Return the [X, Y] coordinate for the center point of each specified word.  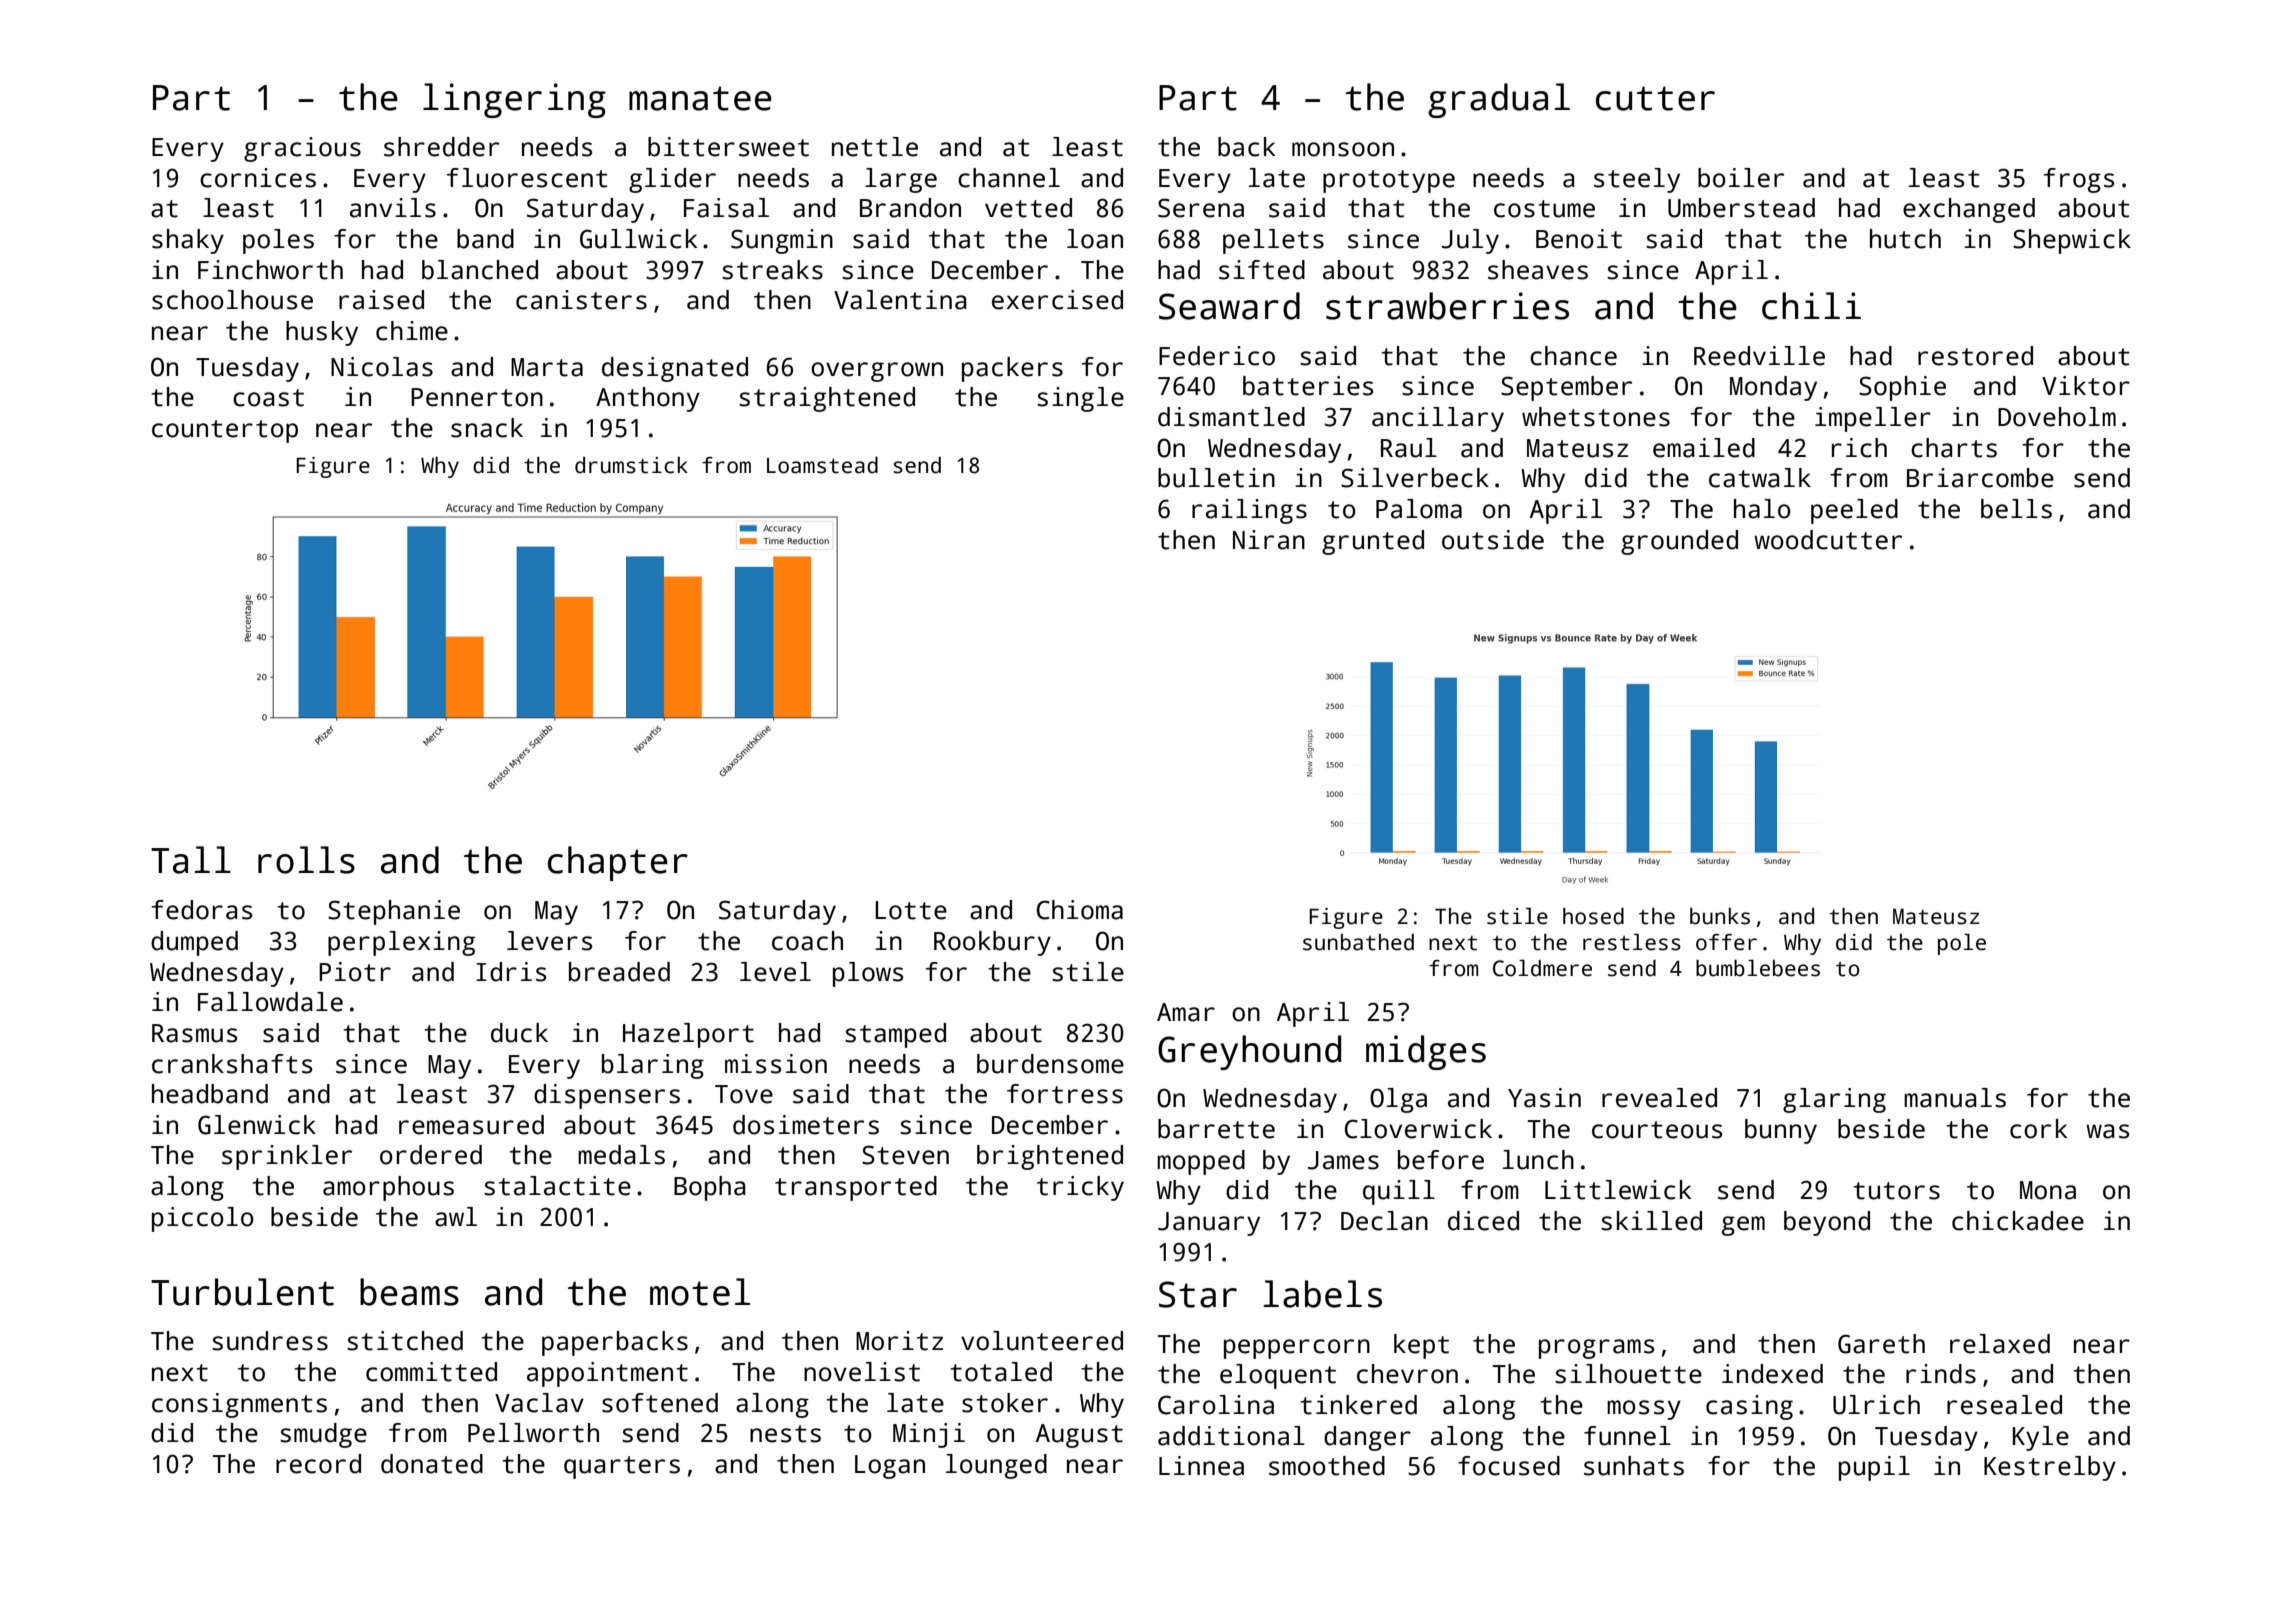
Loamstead [822, 465]
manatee [700, 98]
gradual [1499, 100]
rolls [306, 860]
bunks [1720, 916]
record [318, 1464]
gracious [302, 149]
